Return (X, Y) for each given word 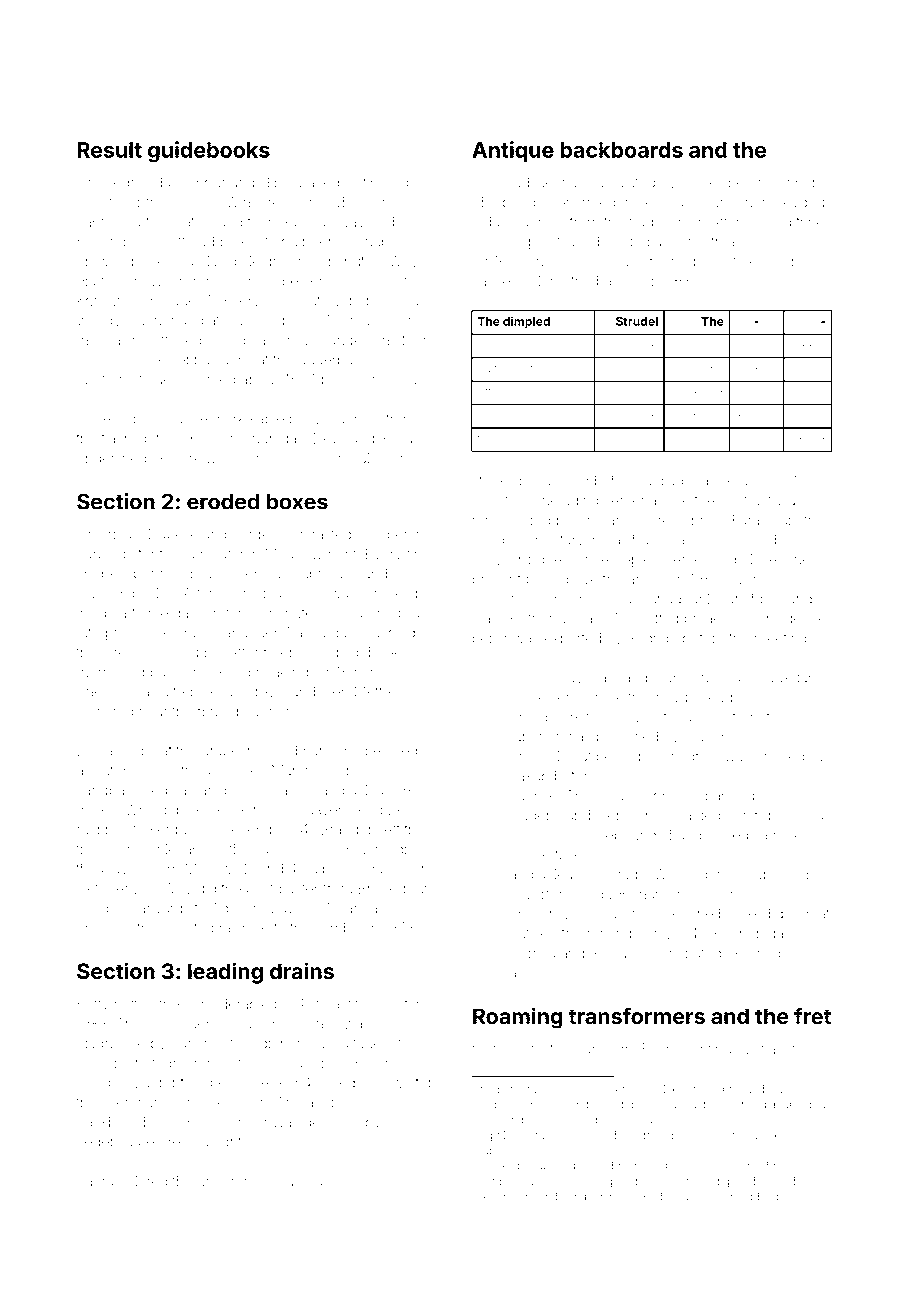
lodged (495, 223)
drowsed (105, 261)
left (391, 829)
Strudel (637, 321)
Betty (93, 1005)
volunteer (627, 795)
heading (282, 674)
